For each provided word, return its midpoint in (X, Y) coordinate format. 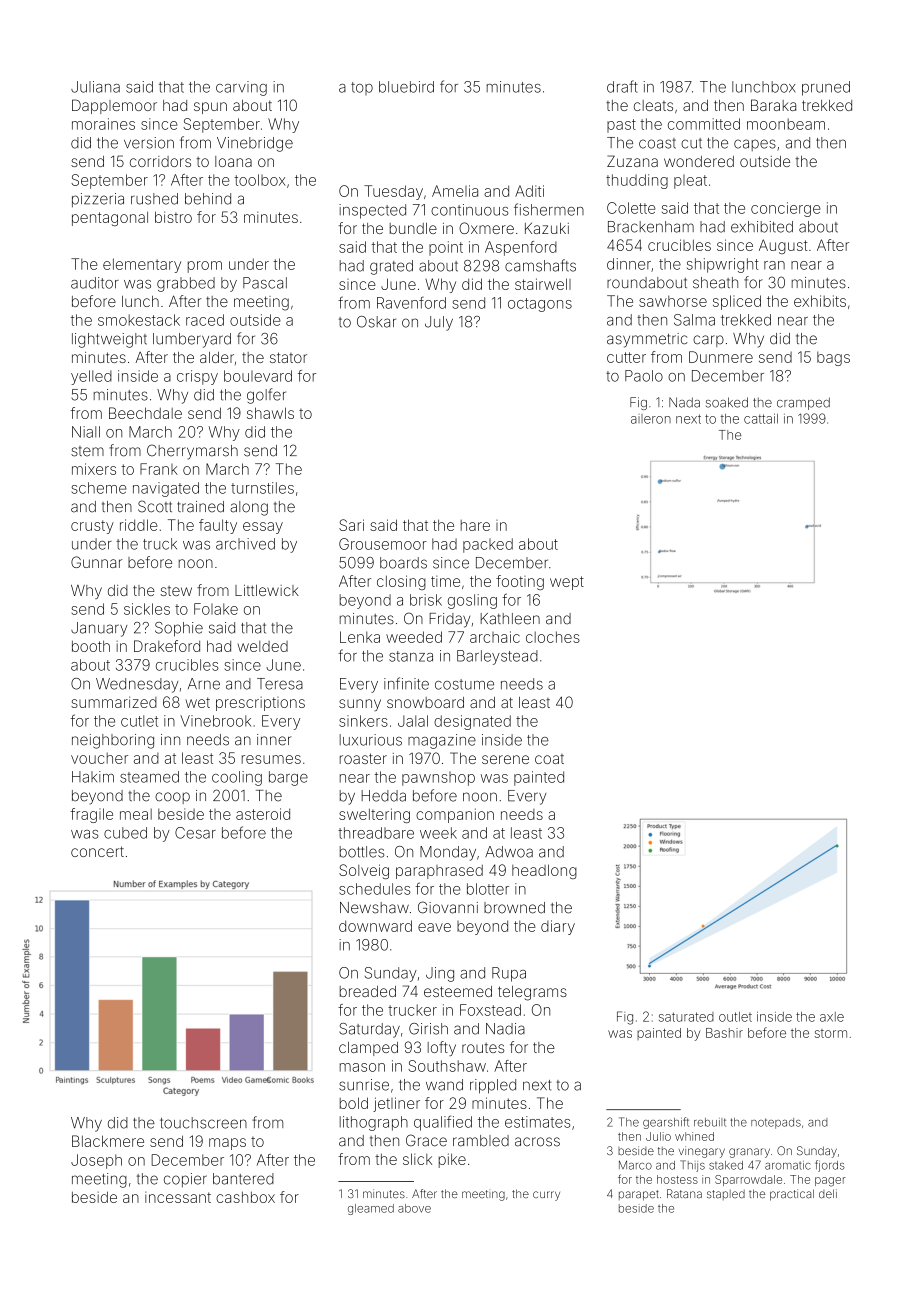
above (414, 1208)
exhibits (820, 301)
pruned (826, 88)
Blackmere (108, 1141)
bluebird (406, 87)
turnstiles (262, 488)
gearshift (666, 1123)
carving (241, 88)
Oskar (376, 322)
